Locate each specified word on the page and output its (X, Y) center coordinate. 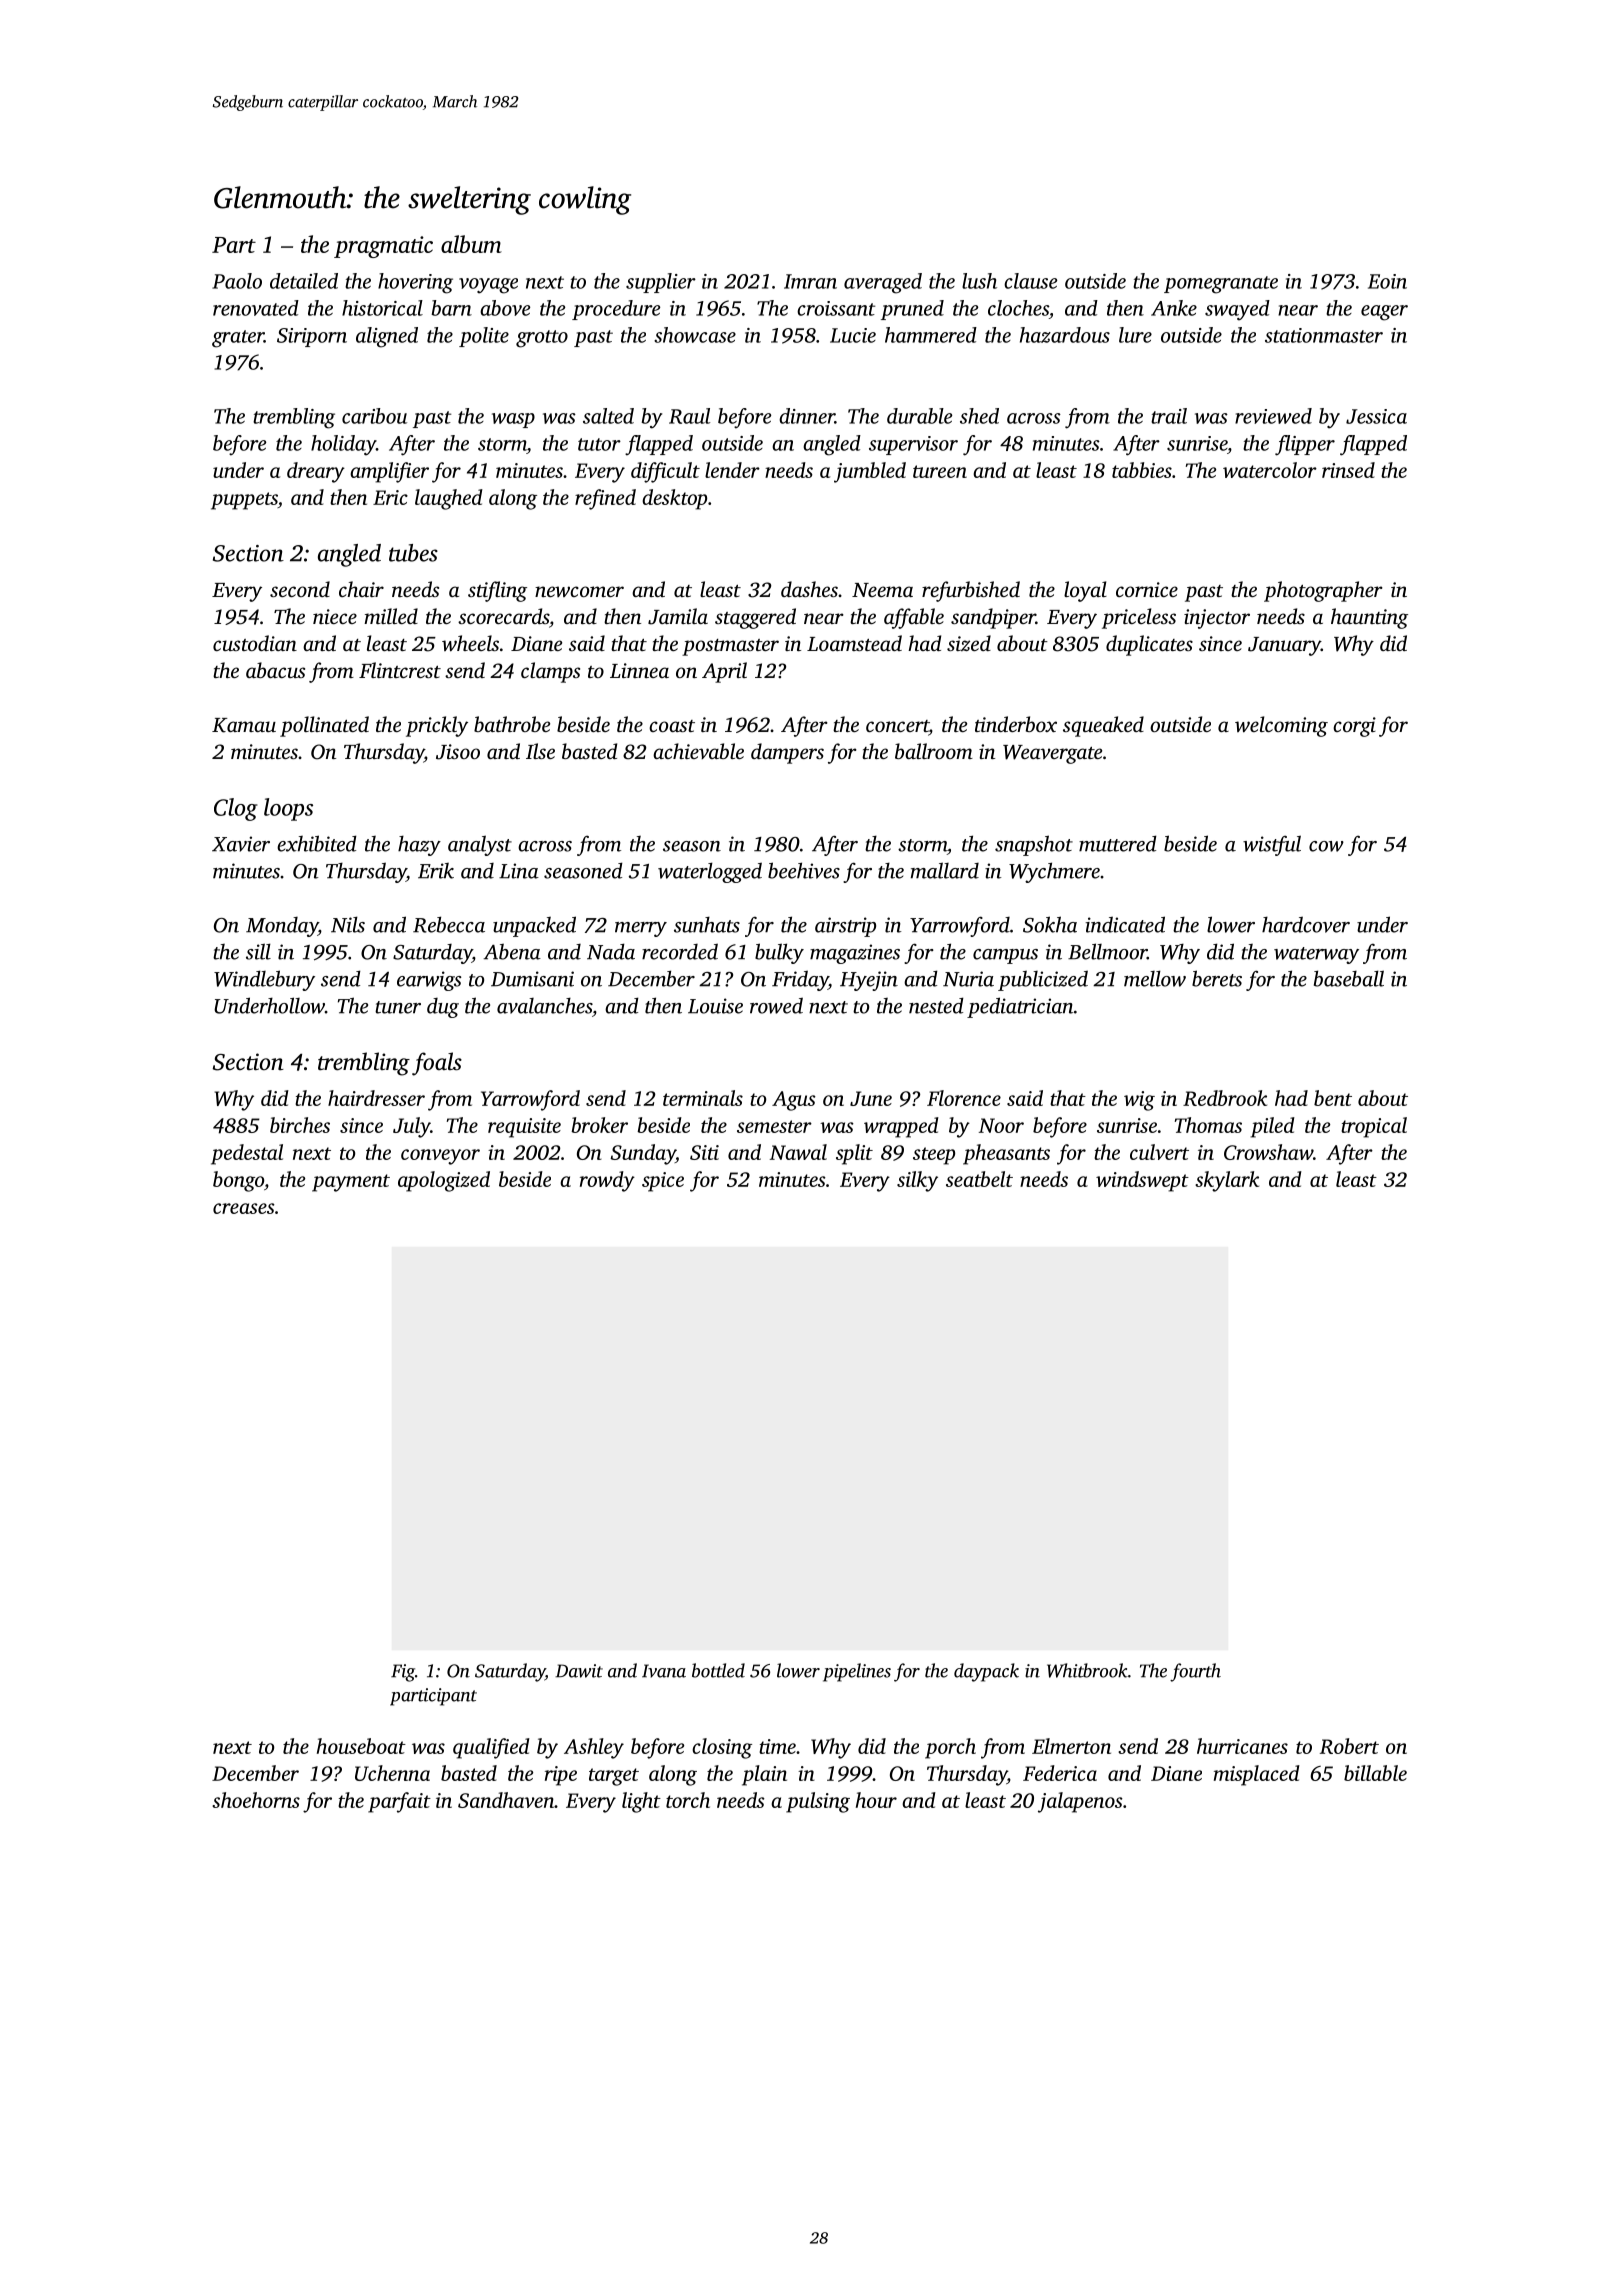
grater (238, 339)
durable (919, 416)
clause (1030, 281)
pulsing (818, 1802)
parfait (399, 1802)
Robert (1349, 1746)
